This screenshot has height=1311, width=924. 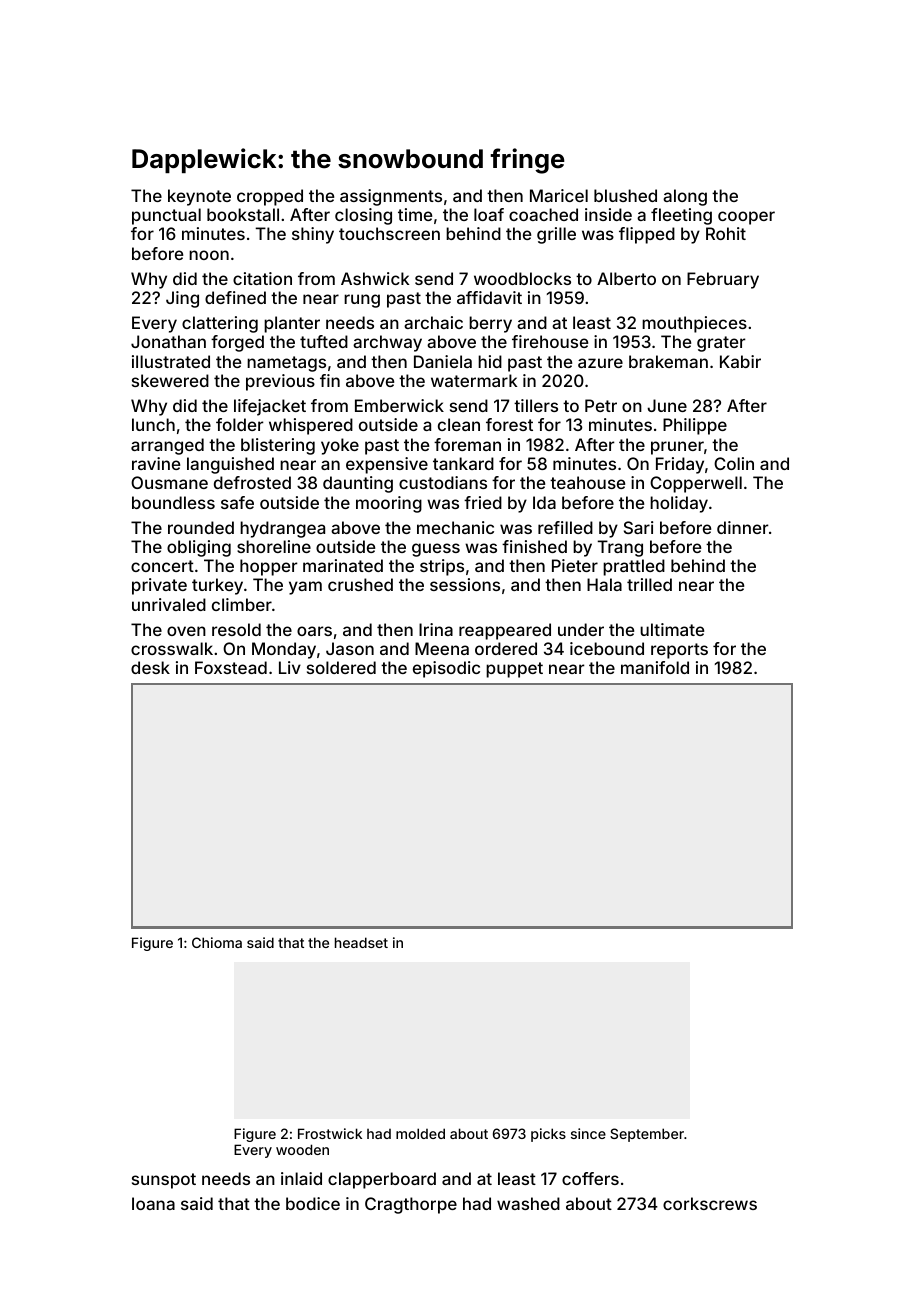 I want to click on boundless, so click(x=173, y=502).
